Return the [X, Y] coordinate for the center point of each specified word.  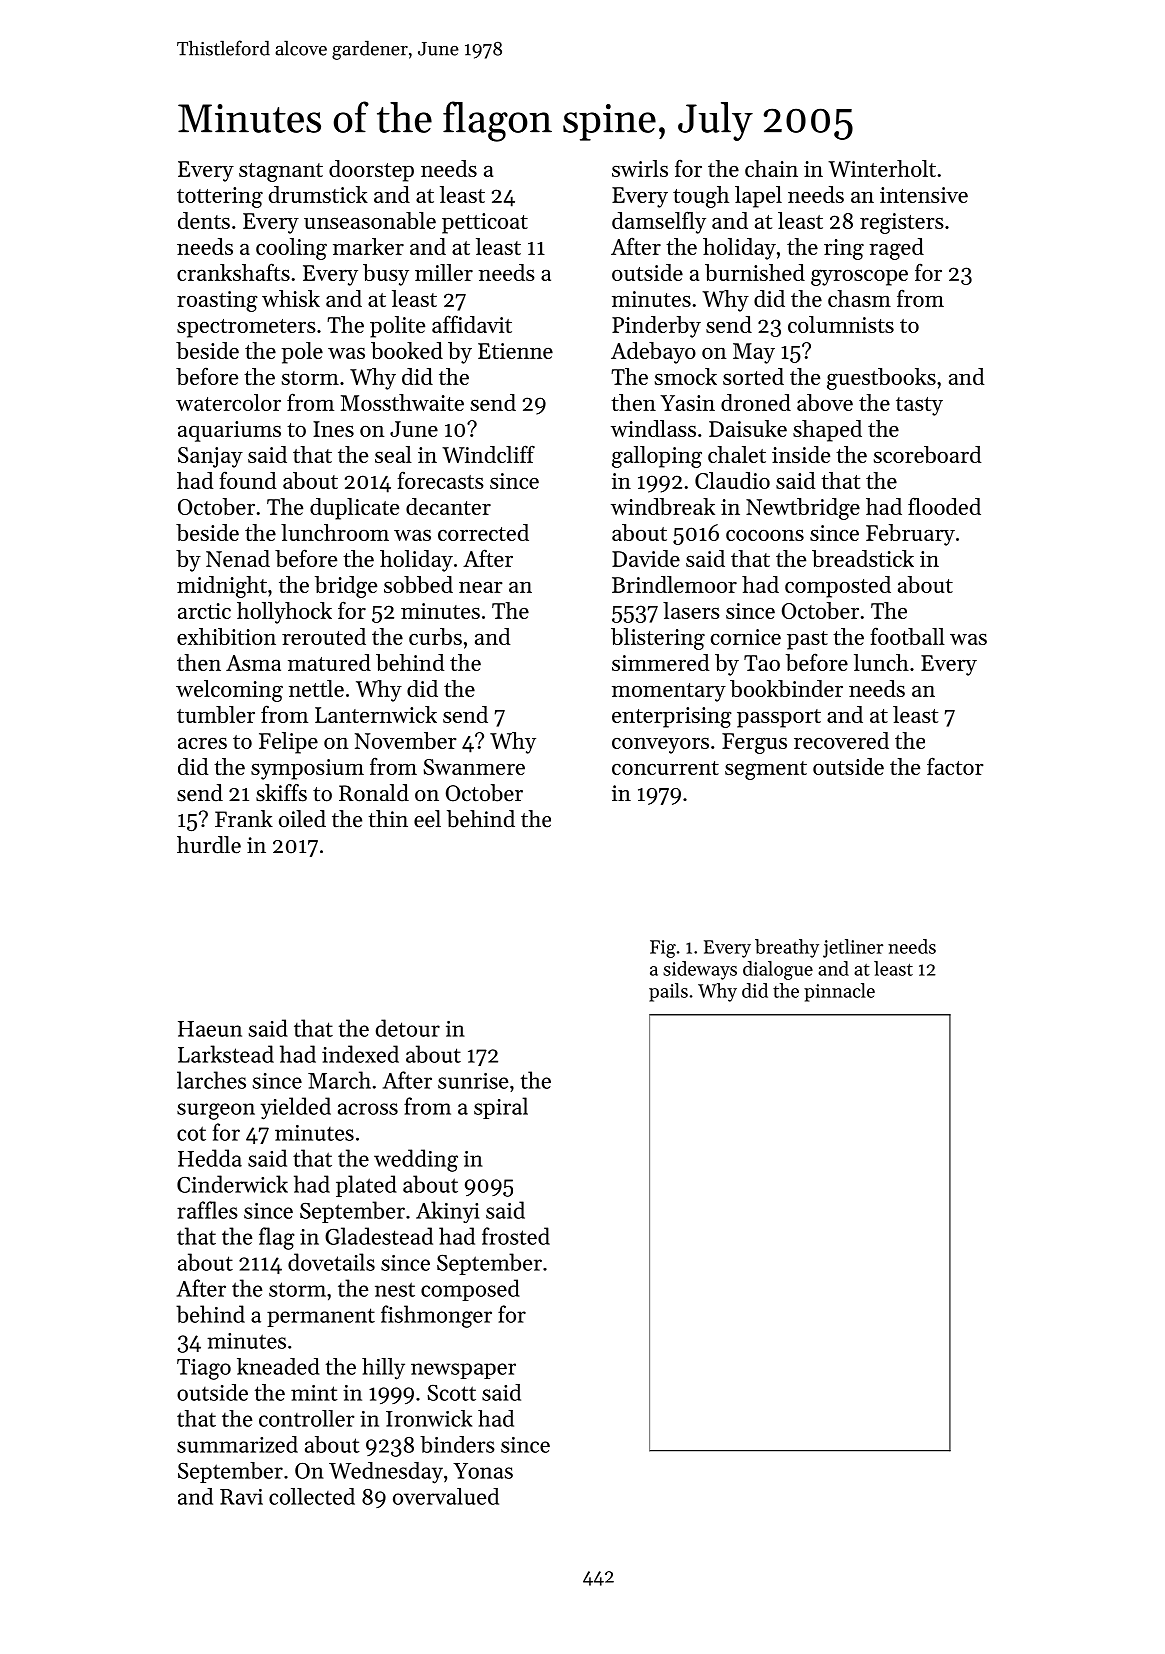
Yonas [483, 1471]
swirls [640, 168]
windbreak [663, 506]
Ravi [241, 1497]
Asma [253, 663]
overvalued [446, 1496]
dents [204, 220]
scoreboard [927, 454]
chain [771, 168]
